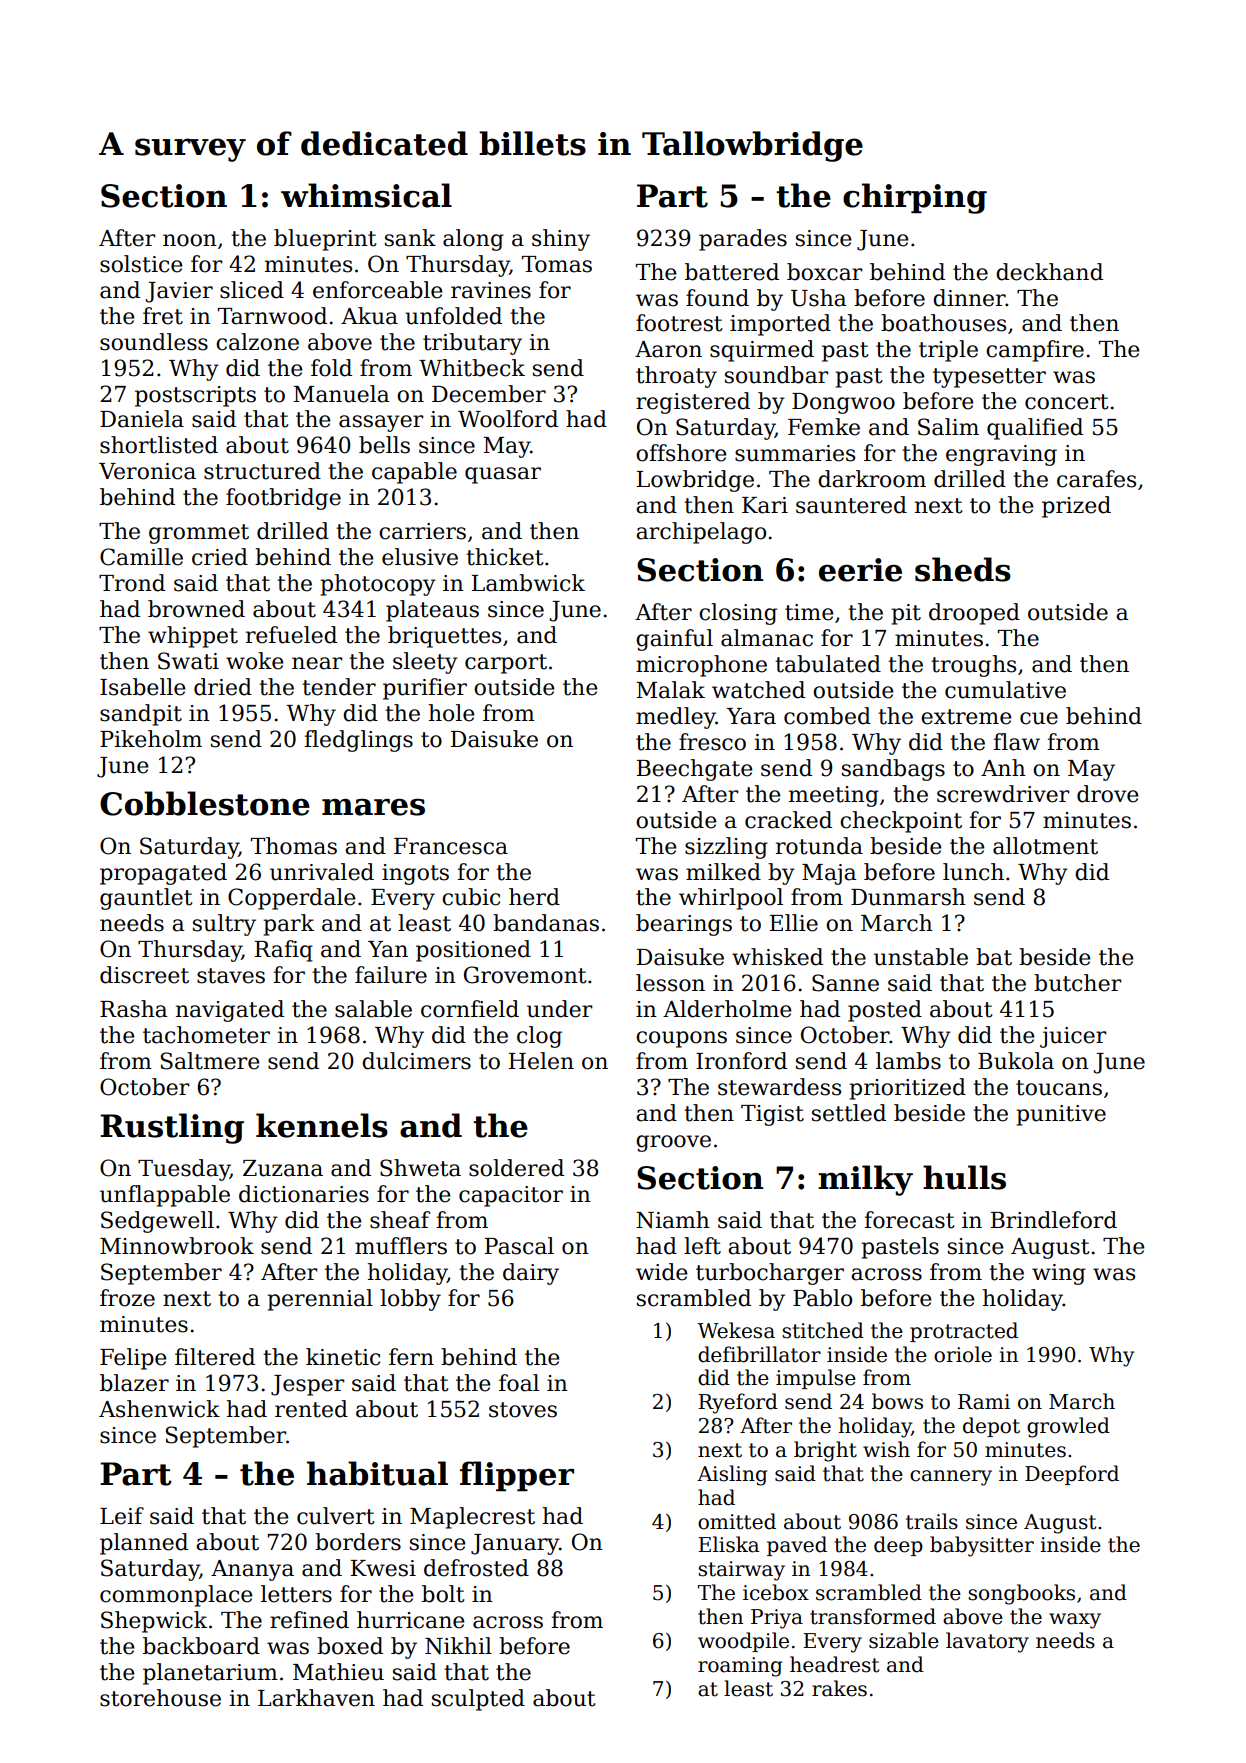 The width and height of the document is (1246, 1763). What do you see at coordinates (366, 195) in the document?
I see `whimsical` at bounding box center [366, 195].
